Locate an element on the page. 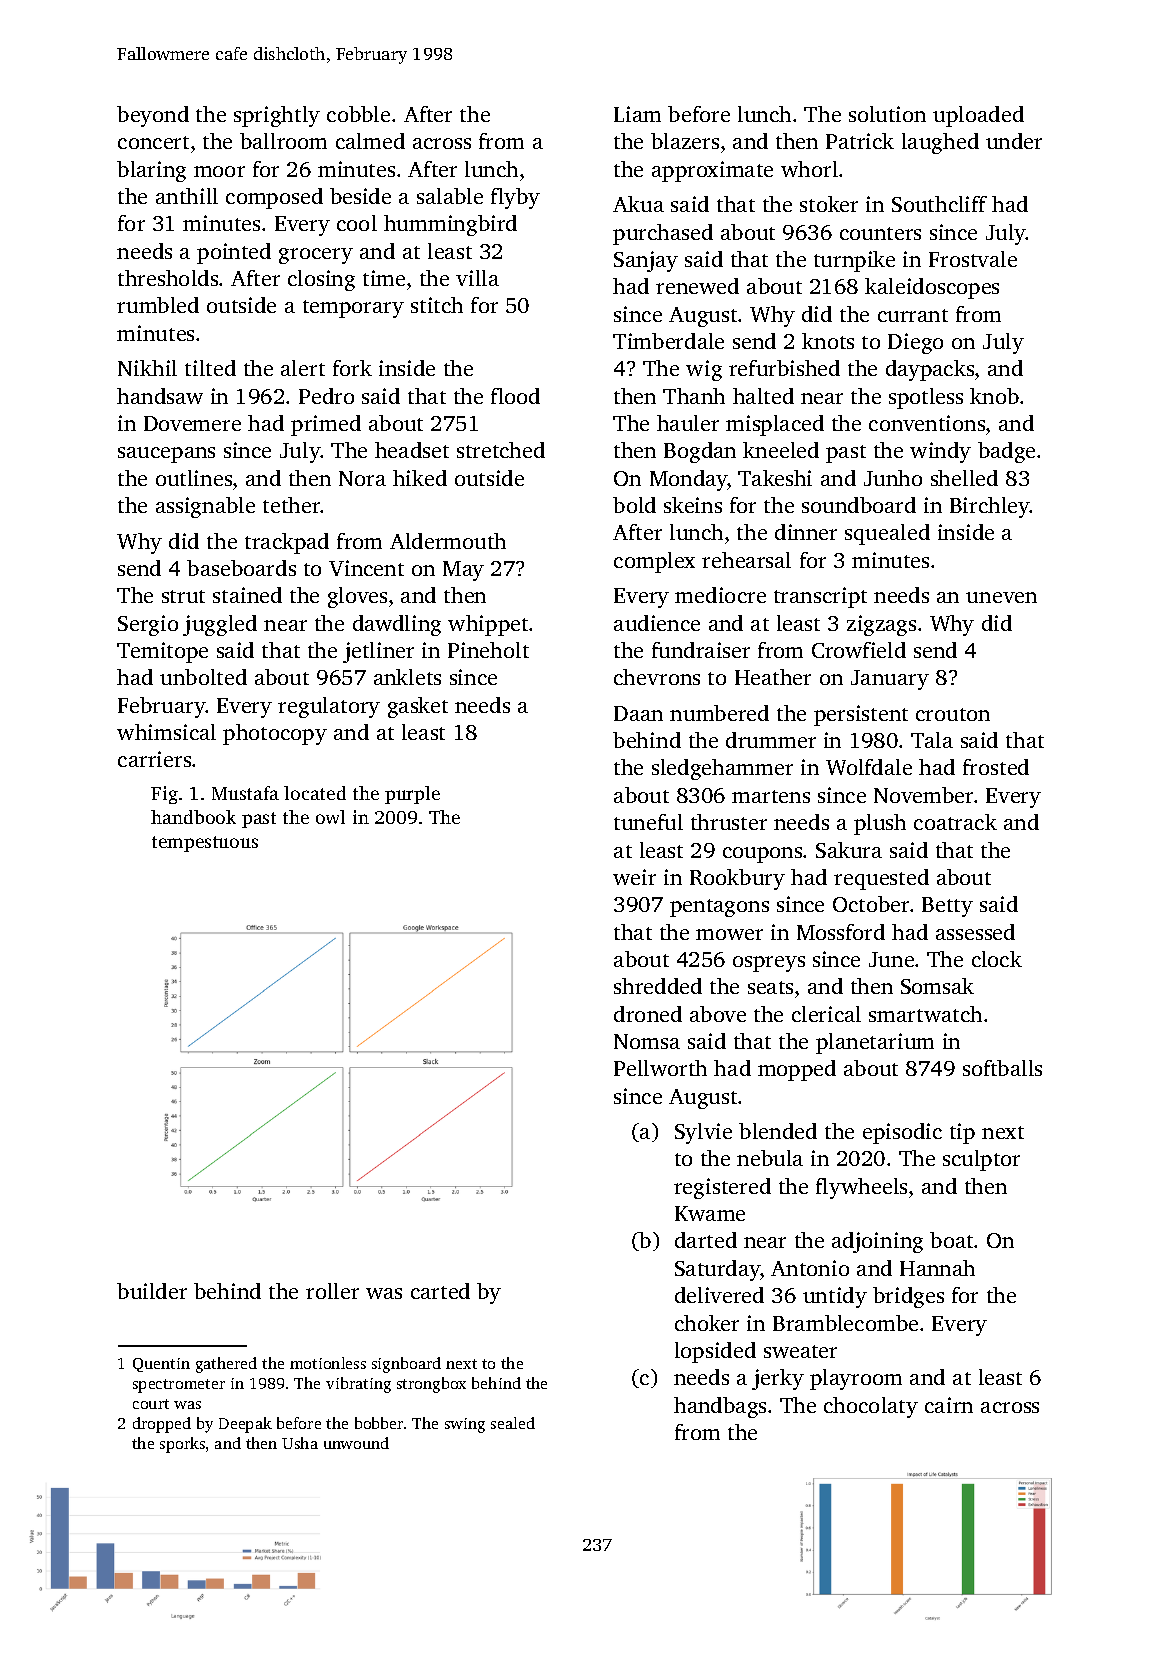 The image size is (1165, 1654). knots is located at coordinates (828, 341).
